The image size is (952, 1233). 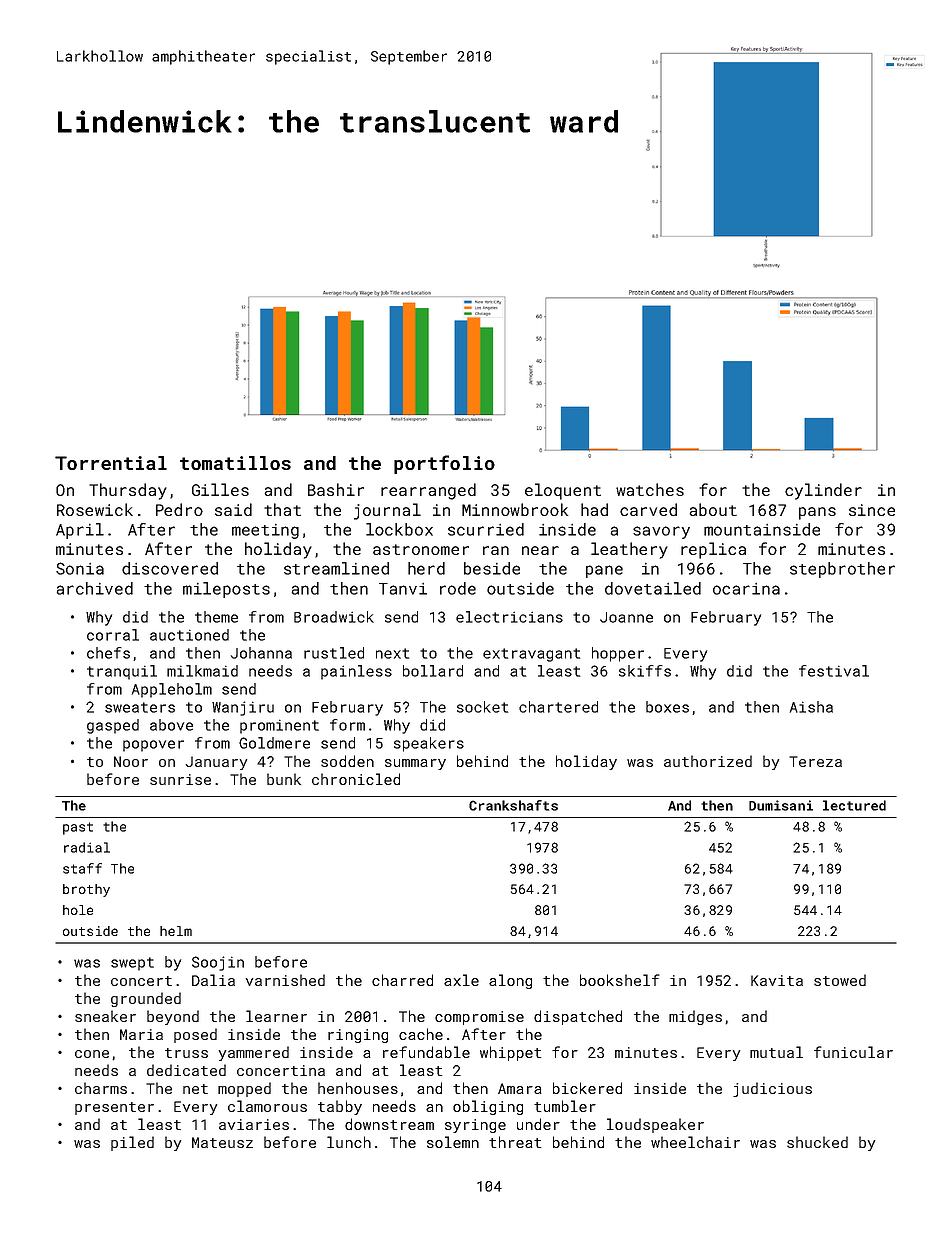 I want to click on portfolio, so click(x=444, y=464).
